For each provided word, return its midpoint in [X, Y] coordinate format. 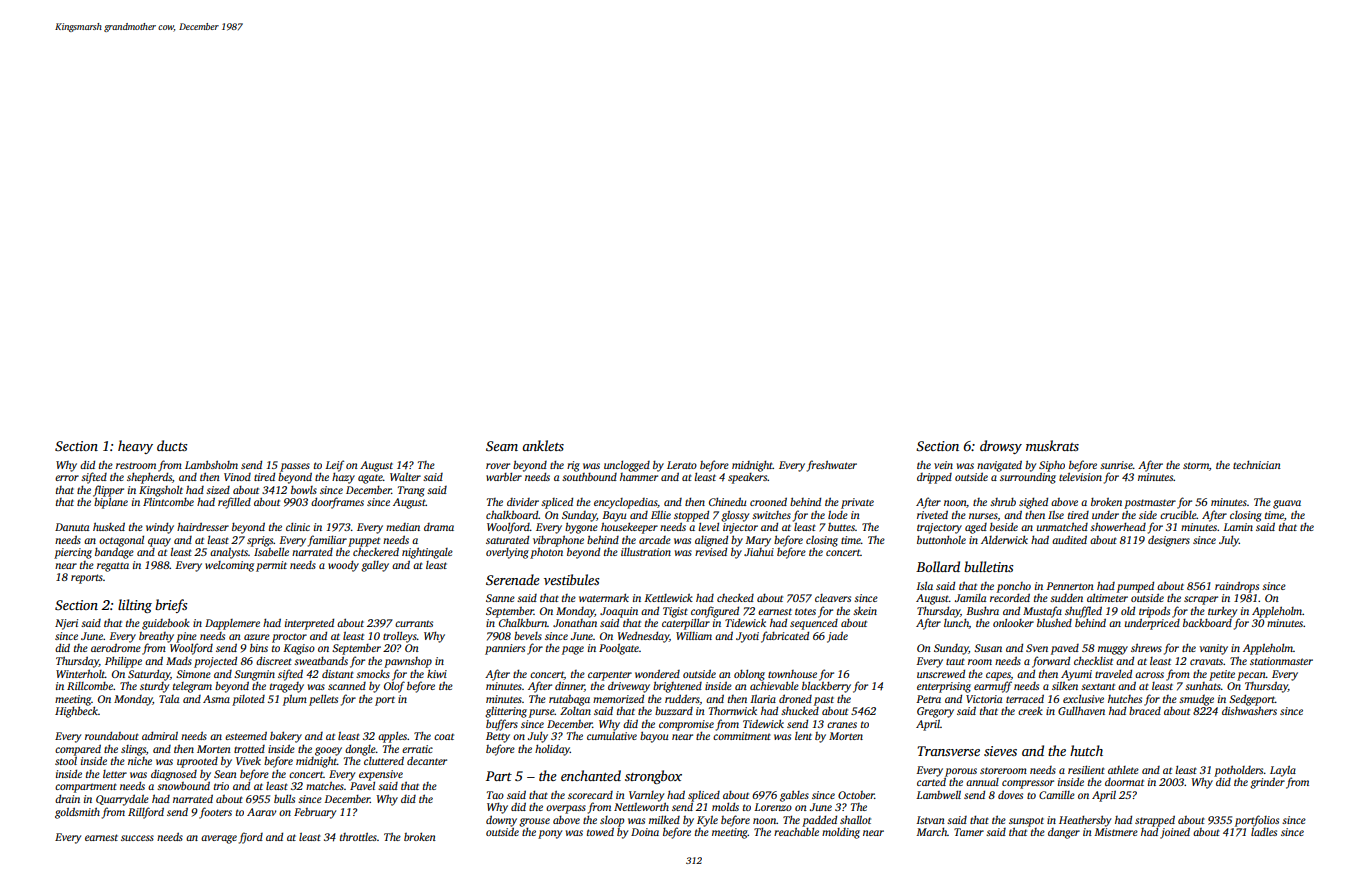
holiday [552, 750]
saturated [507, 539]
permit [271, 566]
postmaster [1150, 504]
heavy [135, 447]
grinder [1267, 783]
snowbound [183, 785]
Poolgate [619, 649]
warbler [504, 476]
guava [1287, 504]
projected [215, 662]
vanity [1213, 649]
